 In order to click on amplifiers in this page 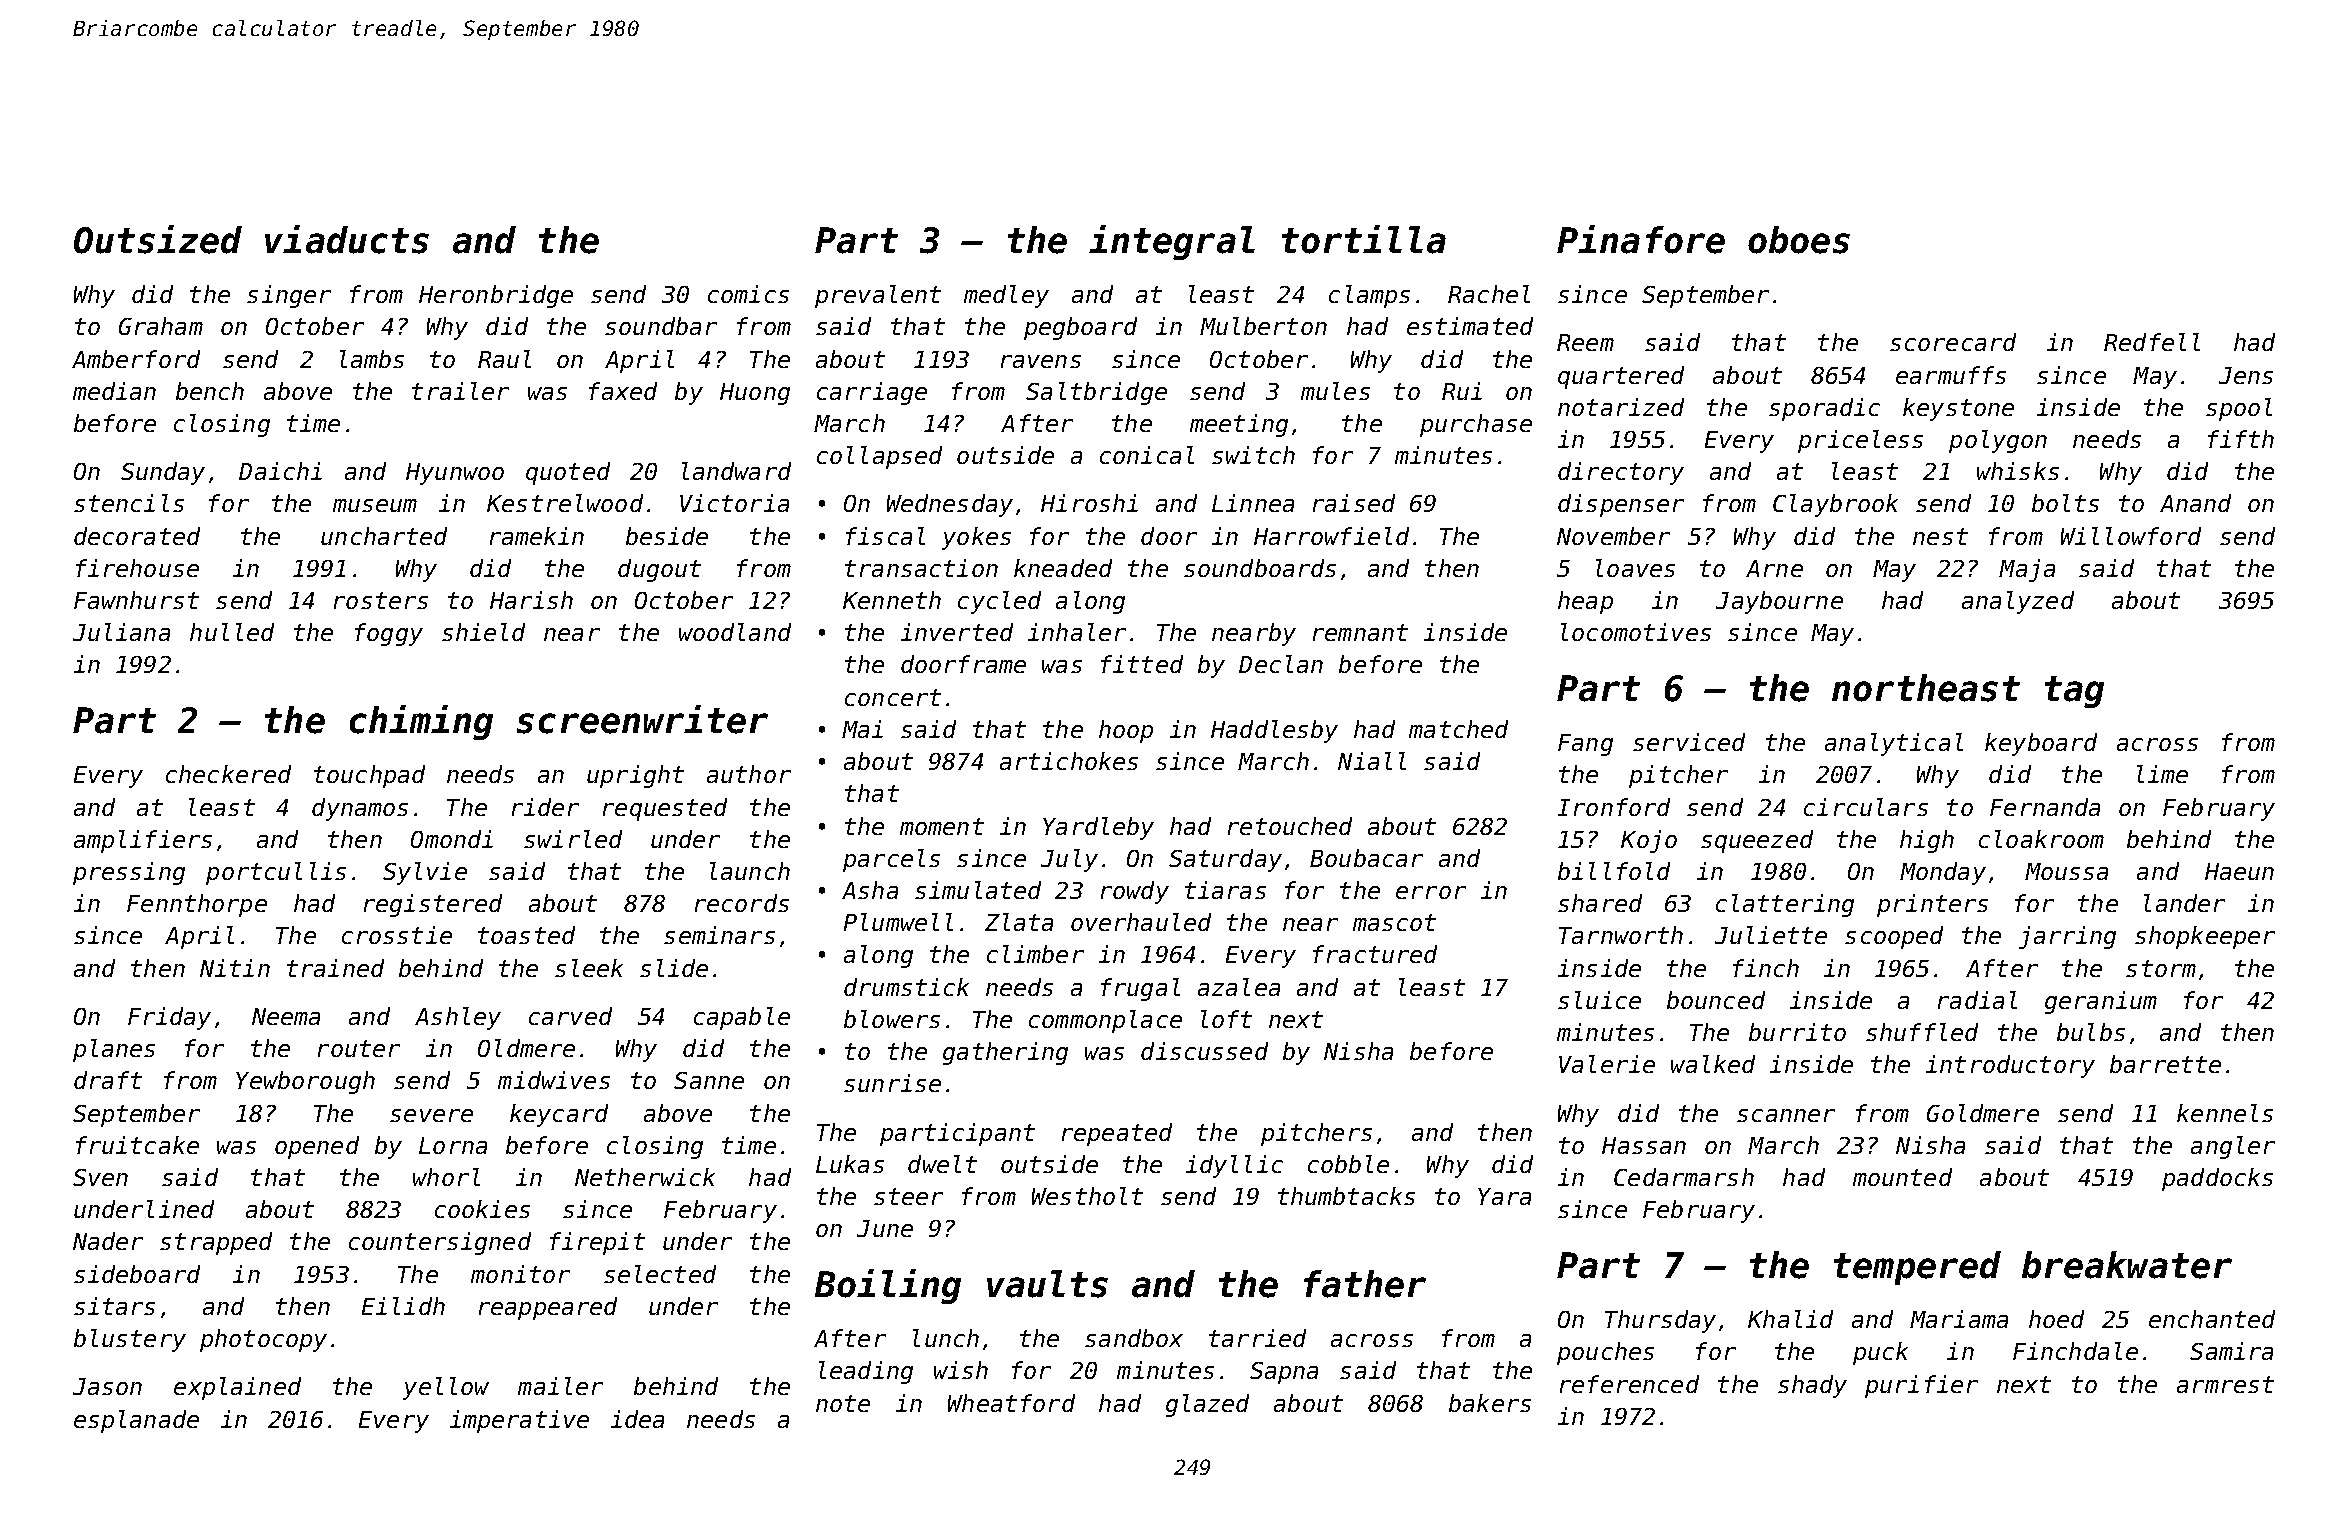, I will do `click(143, 841)`.
